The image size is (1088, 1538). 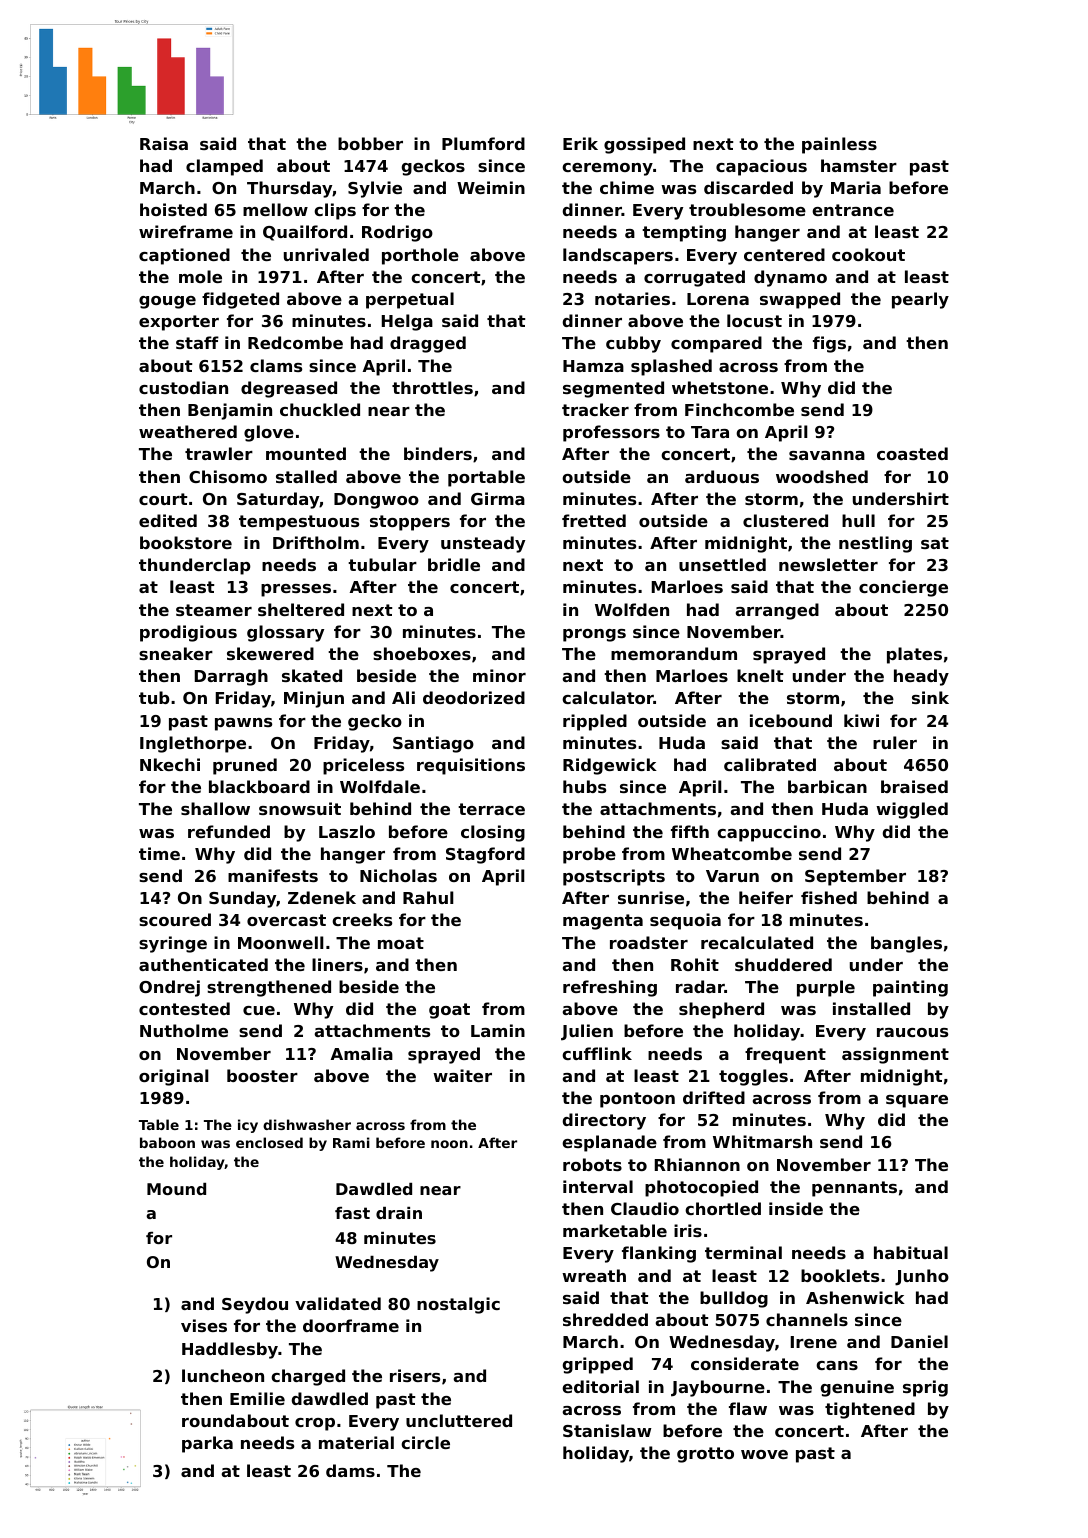 I want to click on parka, so click(x=207, y=1444).
